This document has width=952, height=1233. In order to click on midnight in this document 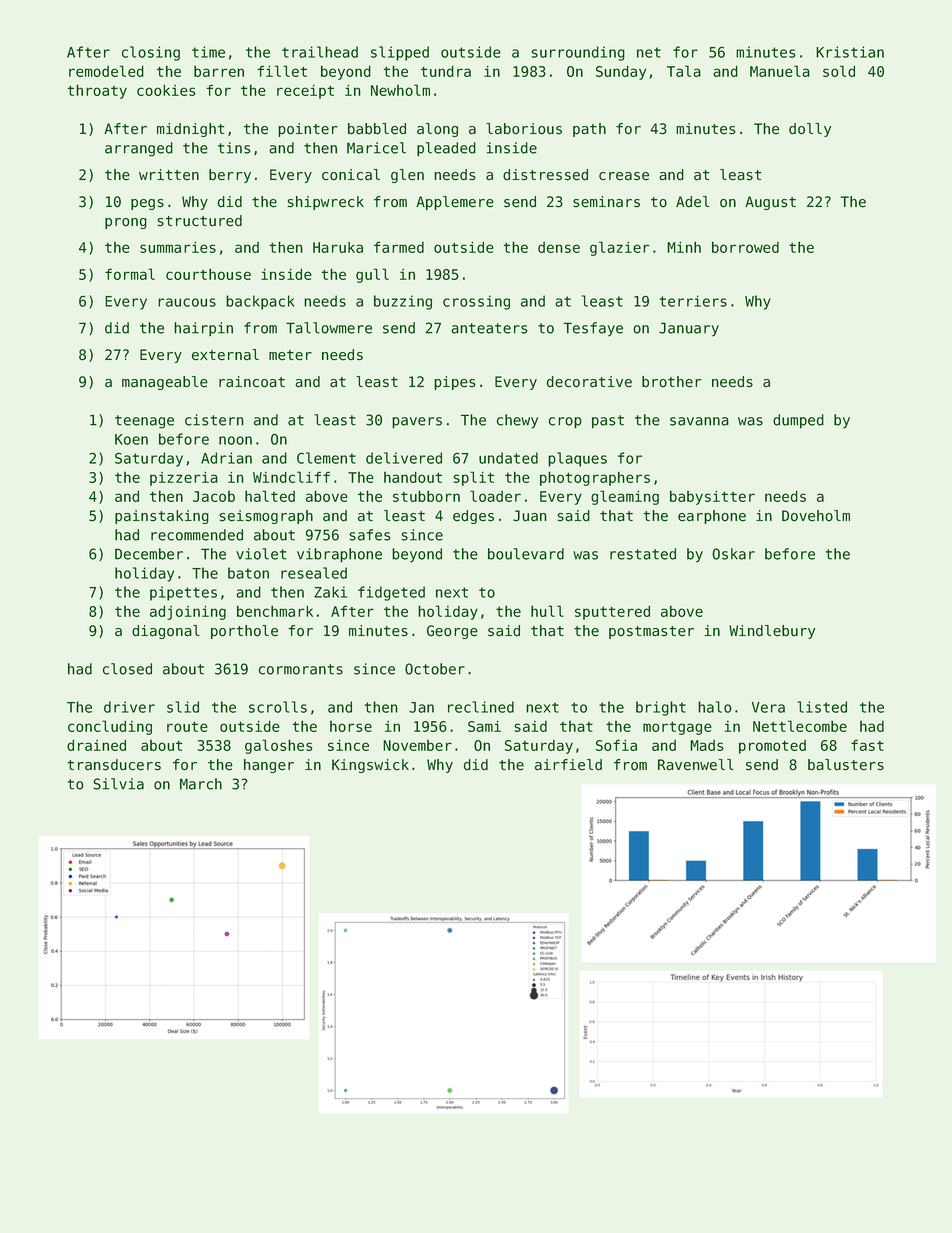, I will do `click(191, 130)`.
